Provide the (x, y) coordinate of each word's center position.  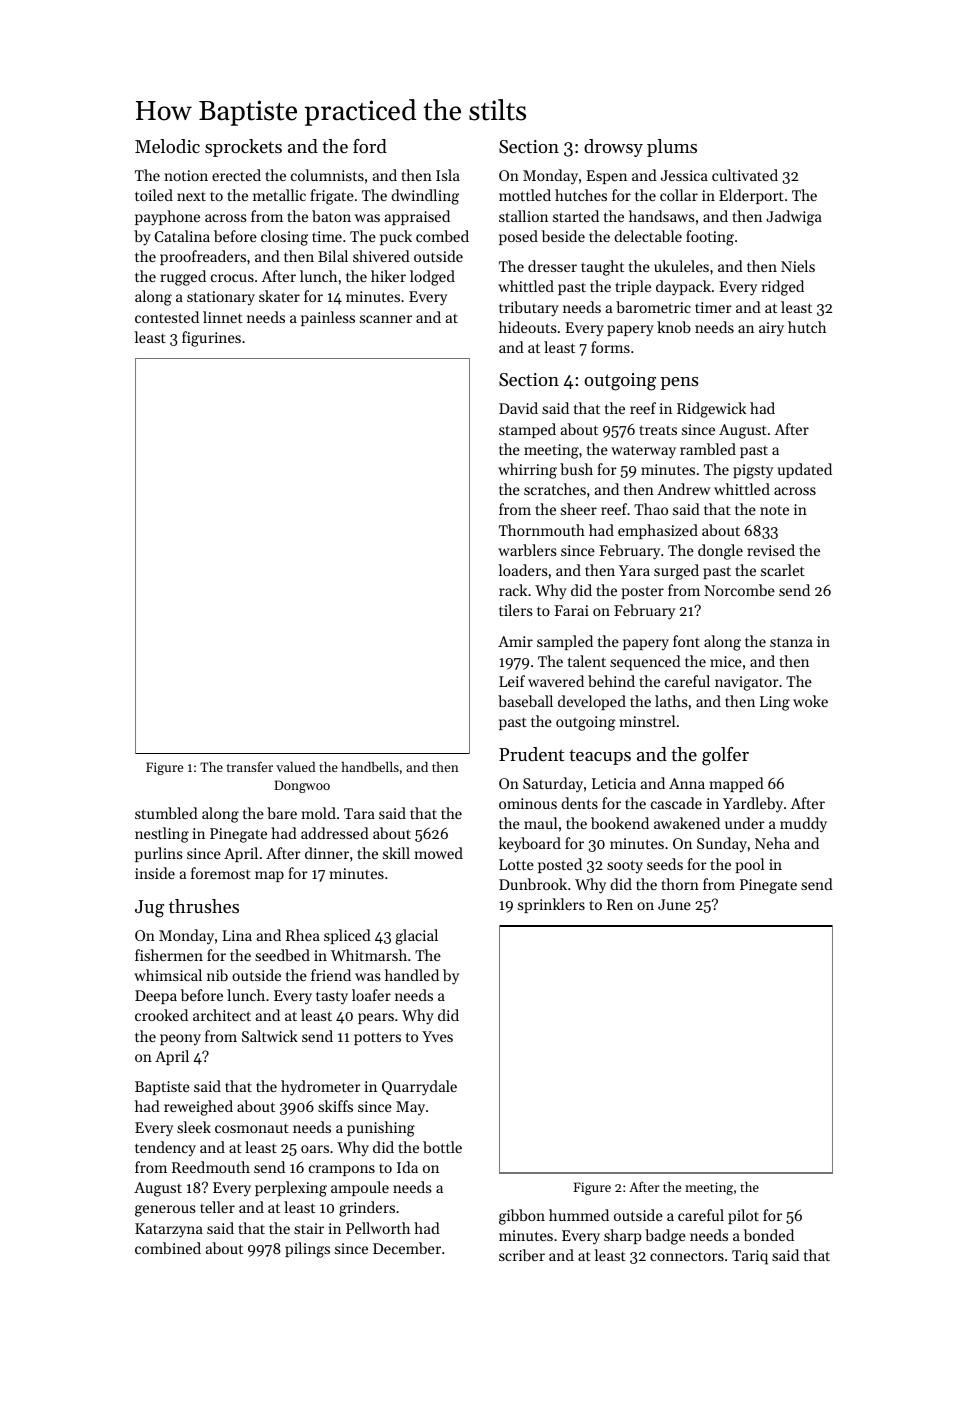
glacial (416, 937)
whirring (527, 471)
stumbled (166, 813)
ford (370, 146)
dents (579, 803)
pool (750, 865)
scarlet (783, 570)
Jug (149, 909)
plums (672, 148)
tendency (165, 1148)
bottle (442, 1147)
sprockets (243, 148)
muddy (803, 825)
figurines (211, 339)
